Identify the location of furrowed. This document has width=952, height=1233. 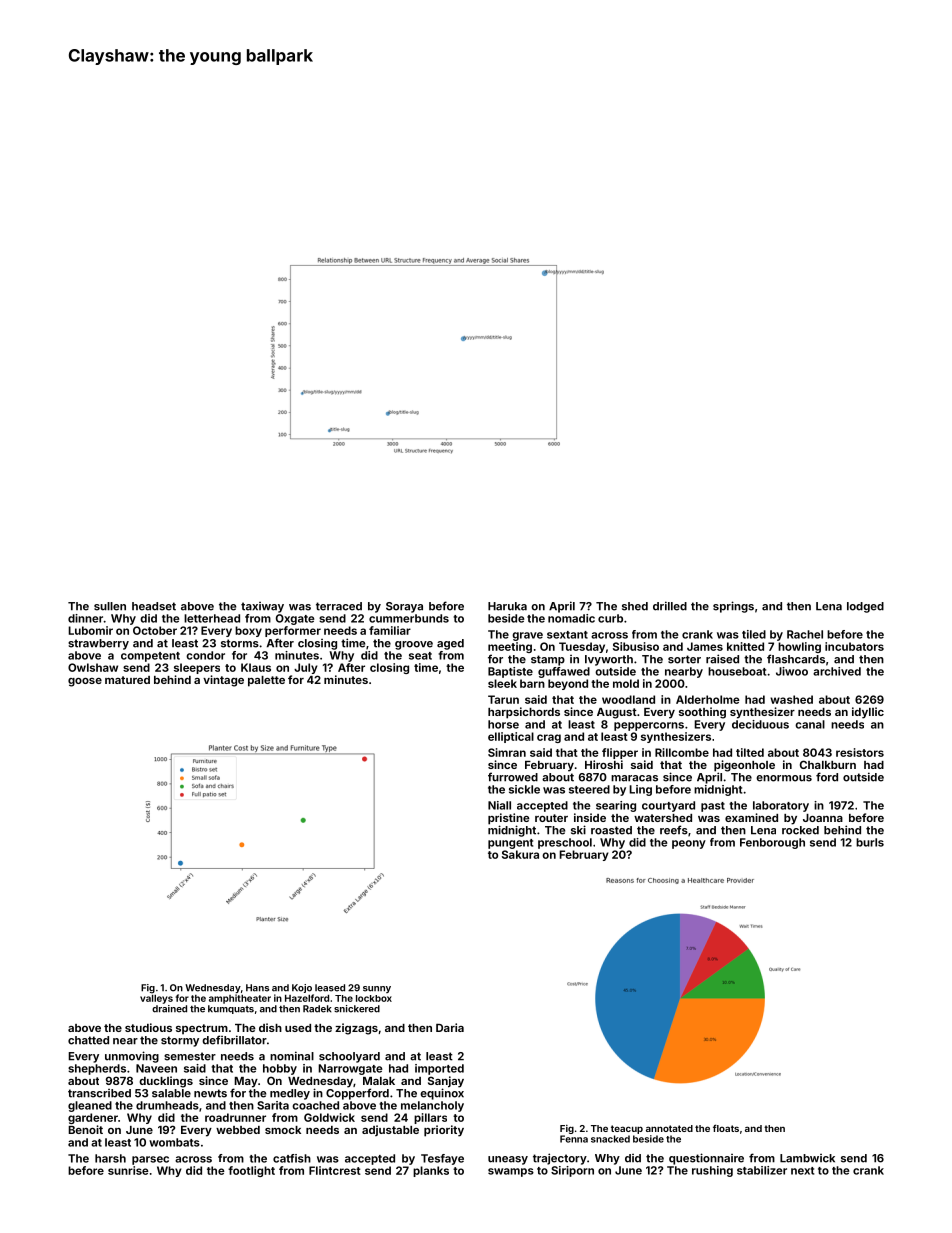
(513, 777).
